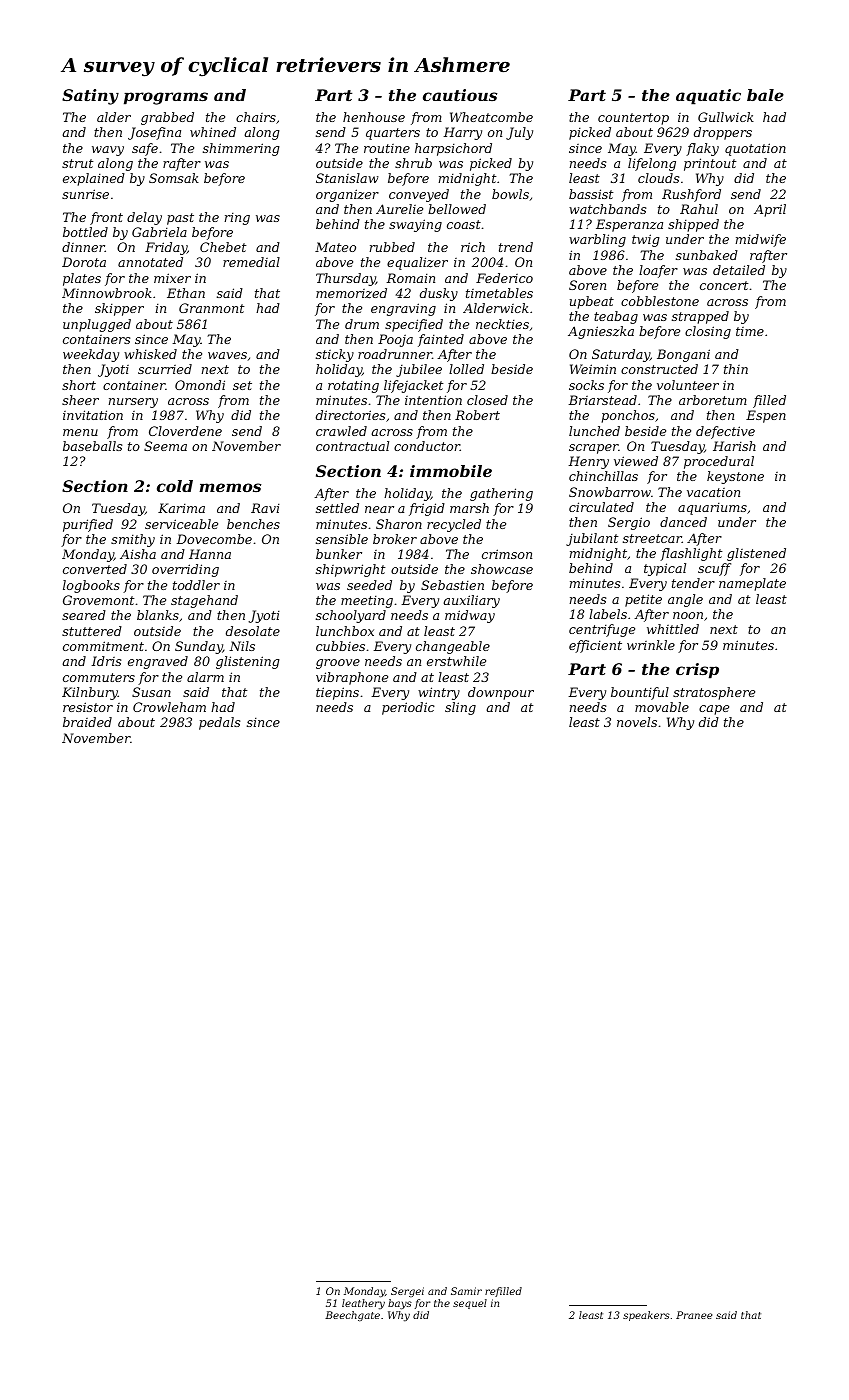 This screenshot has height=1400, width=849. What do you see at coordinates (413, 163) in the screenshot?
I see `shrub` at bounding box center [413, 163].
